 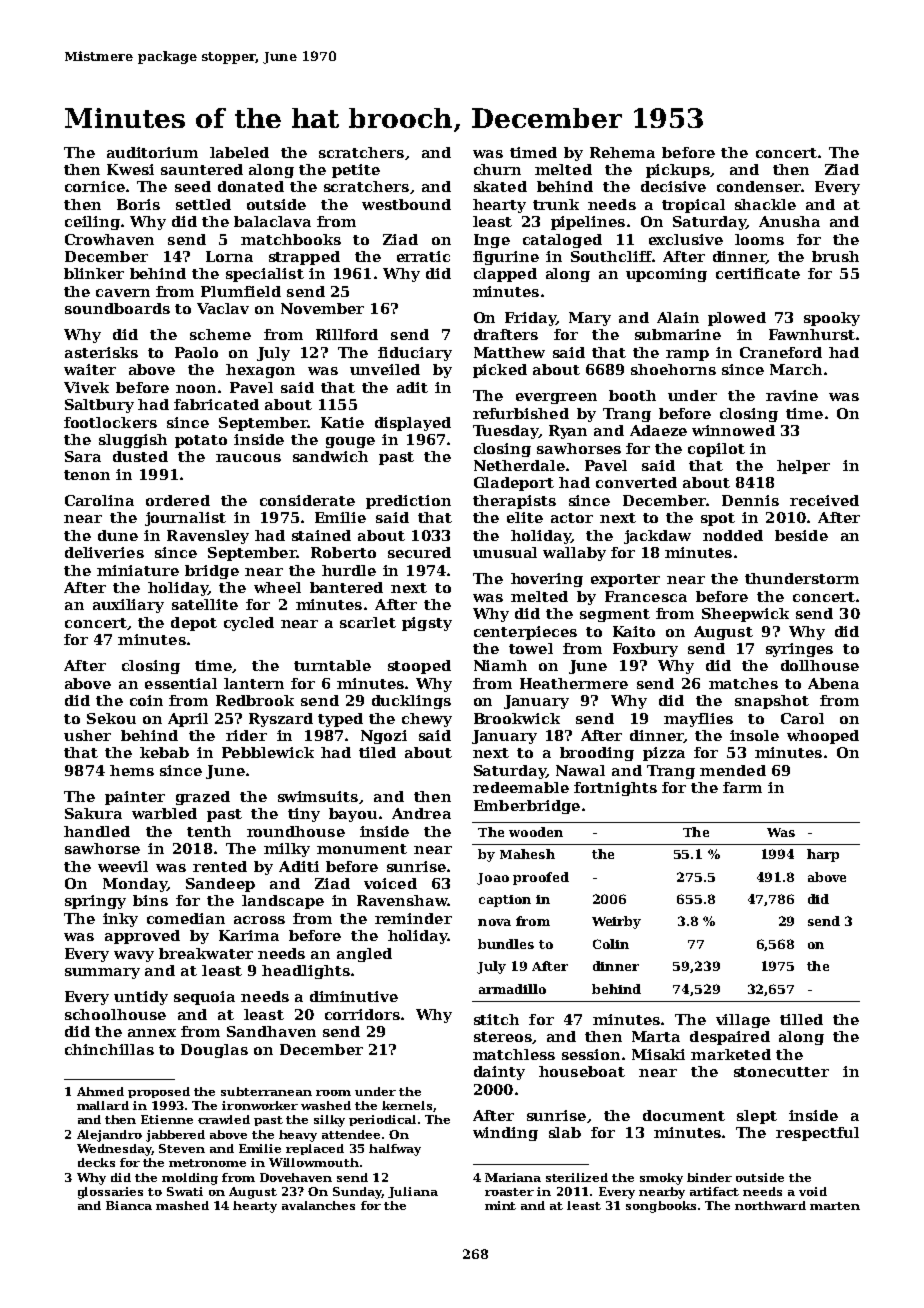 I want to click on blinker, so click(x=94, y=273).
